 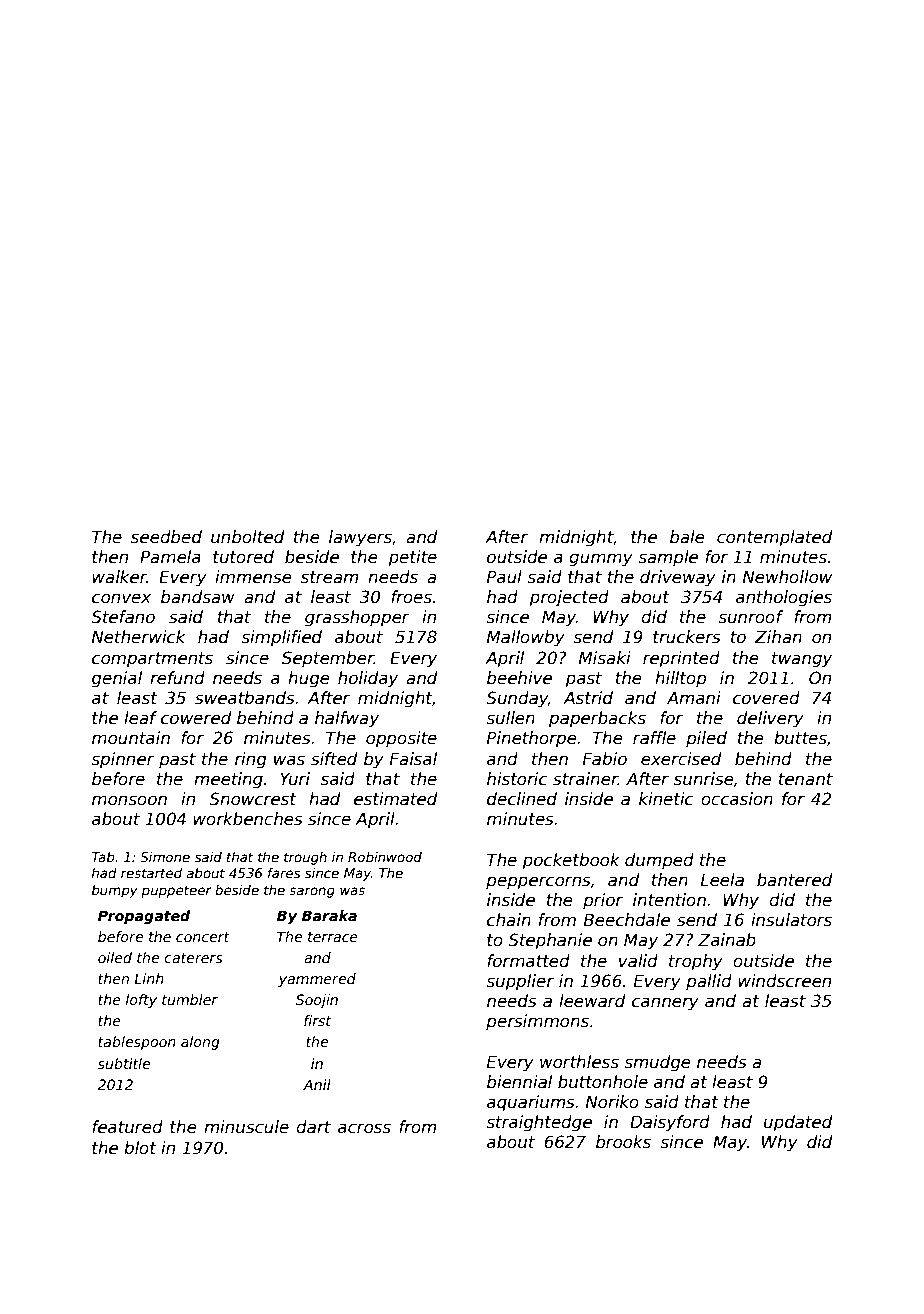 What do you see at coordinates (709, 982) in the screenshot?
I see `pallid` at bounding box center [709, 982].
